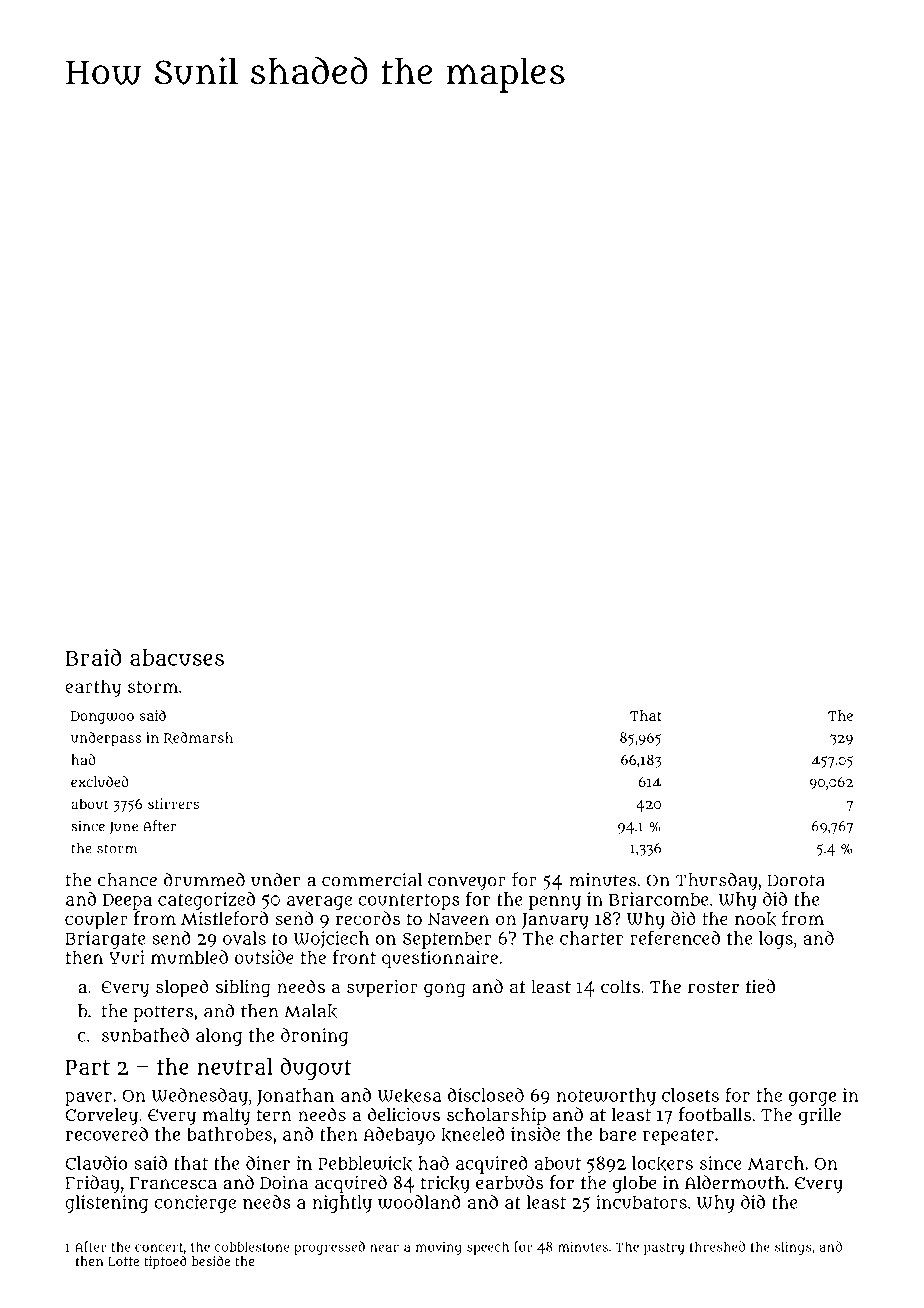 The image size is (924, 1308). I want to click on tied, so click(760, 986).
